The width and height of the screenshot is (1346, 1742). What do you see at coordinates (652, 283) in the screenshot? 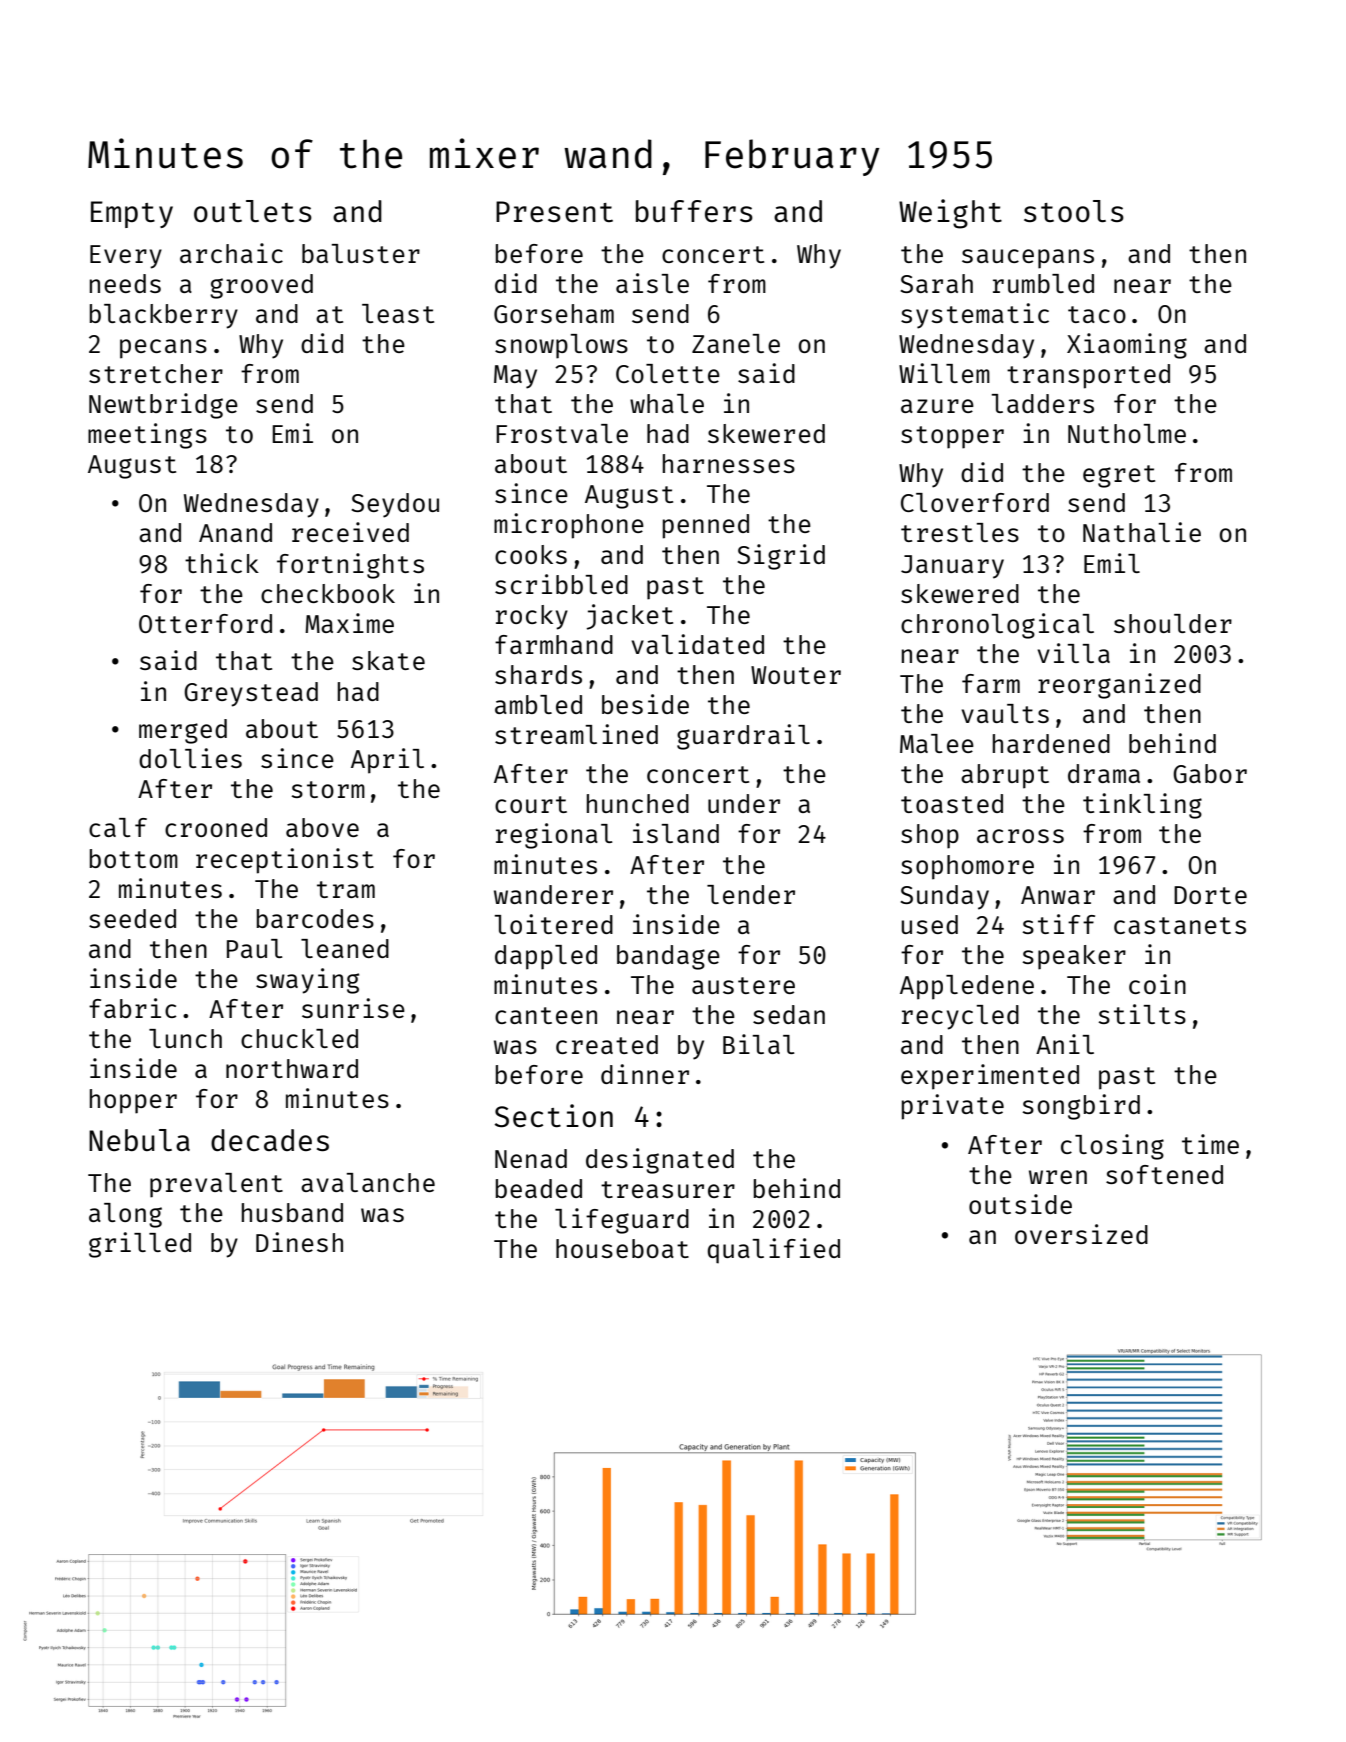
I see `aisle` at bounding box center [652, 283].
